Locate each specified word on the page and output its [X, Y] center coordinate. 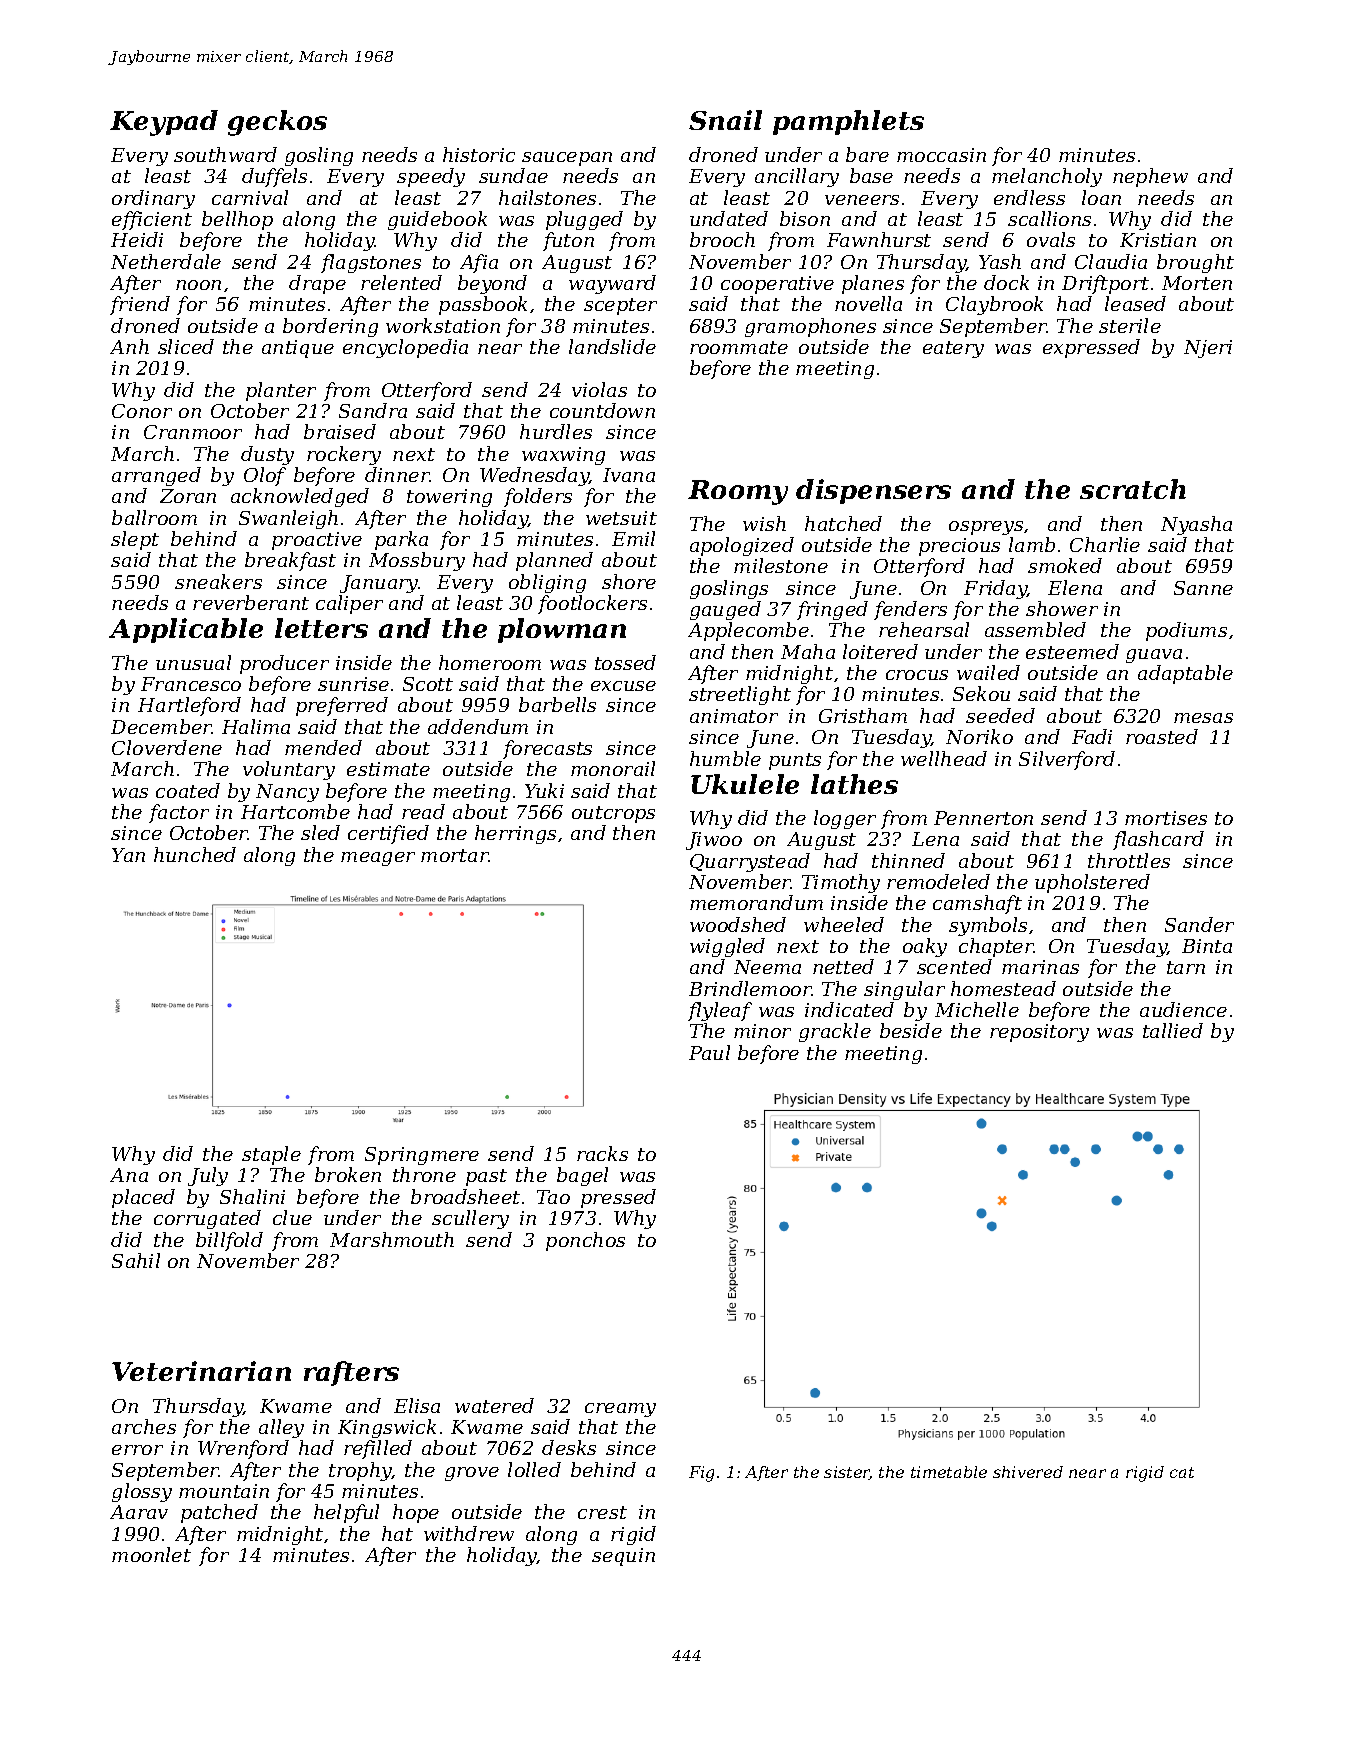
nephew [1150, 177]
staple [271, 1155]
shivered [1028, 1472]
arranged [156, 476]
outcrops [613, 814]
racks [602, 1153]
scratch [1133, 489]
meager [378, 859]
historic [479, 154]
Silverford [1067, 760]
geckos [277, 123]
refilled [378, 1449]
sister [847, 1473]
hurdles [556, 431]
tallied [1173, 1030]
